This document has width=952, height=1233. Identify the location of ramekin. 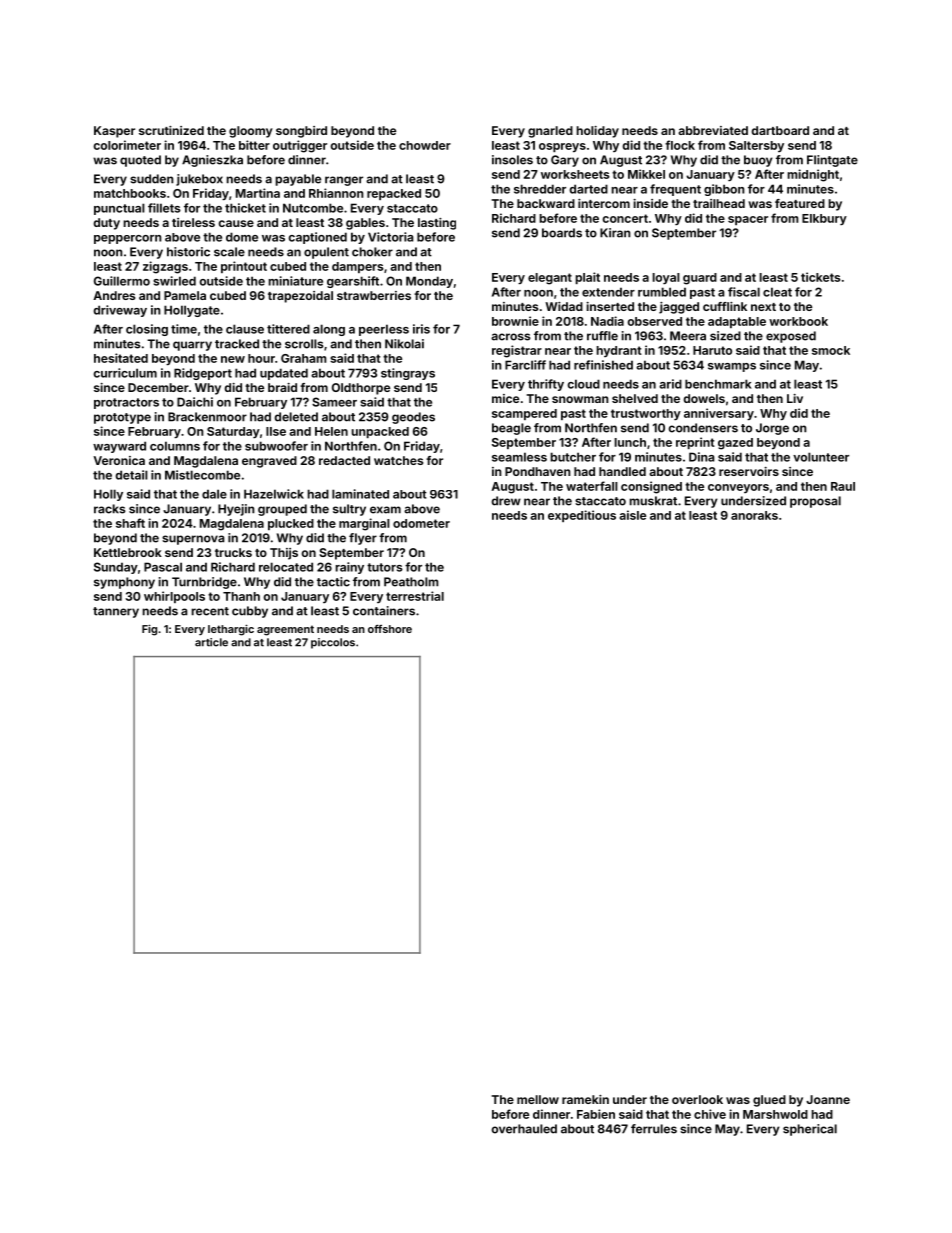
(585, 1099).
